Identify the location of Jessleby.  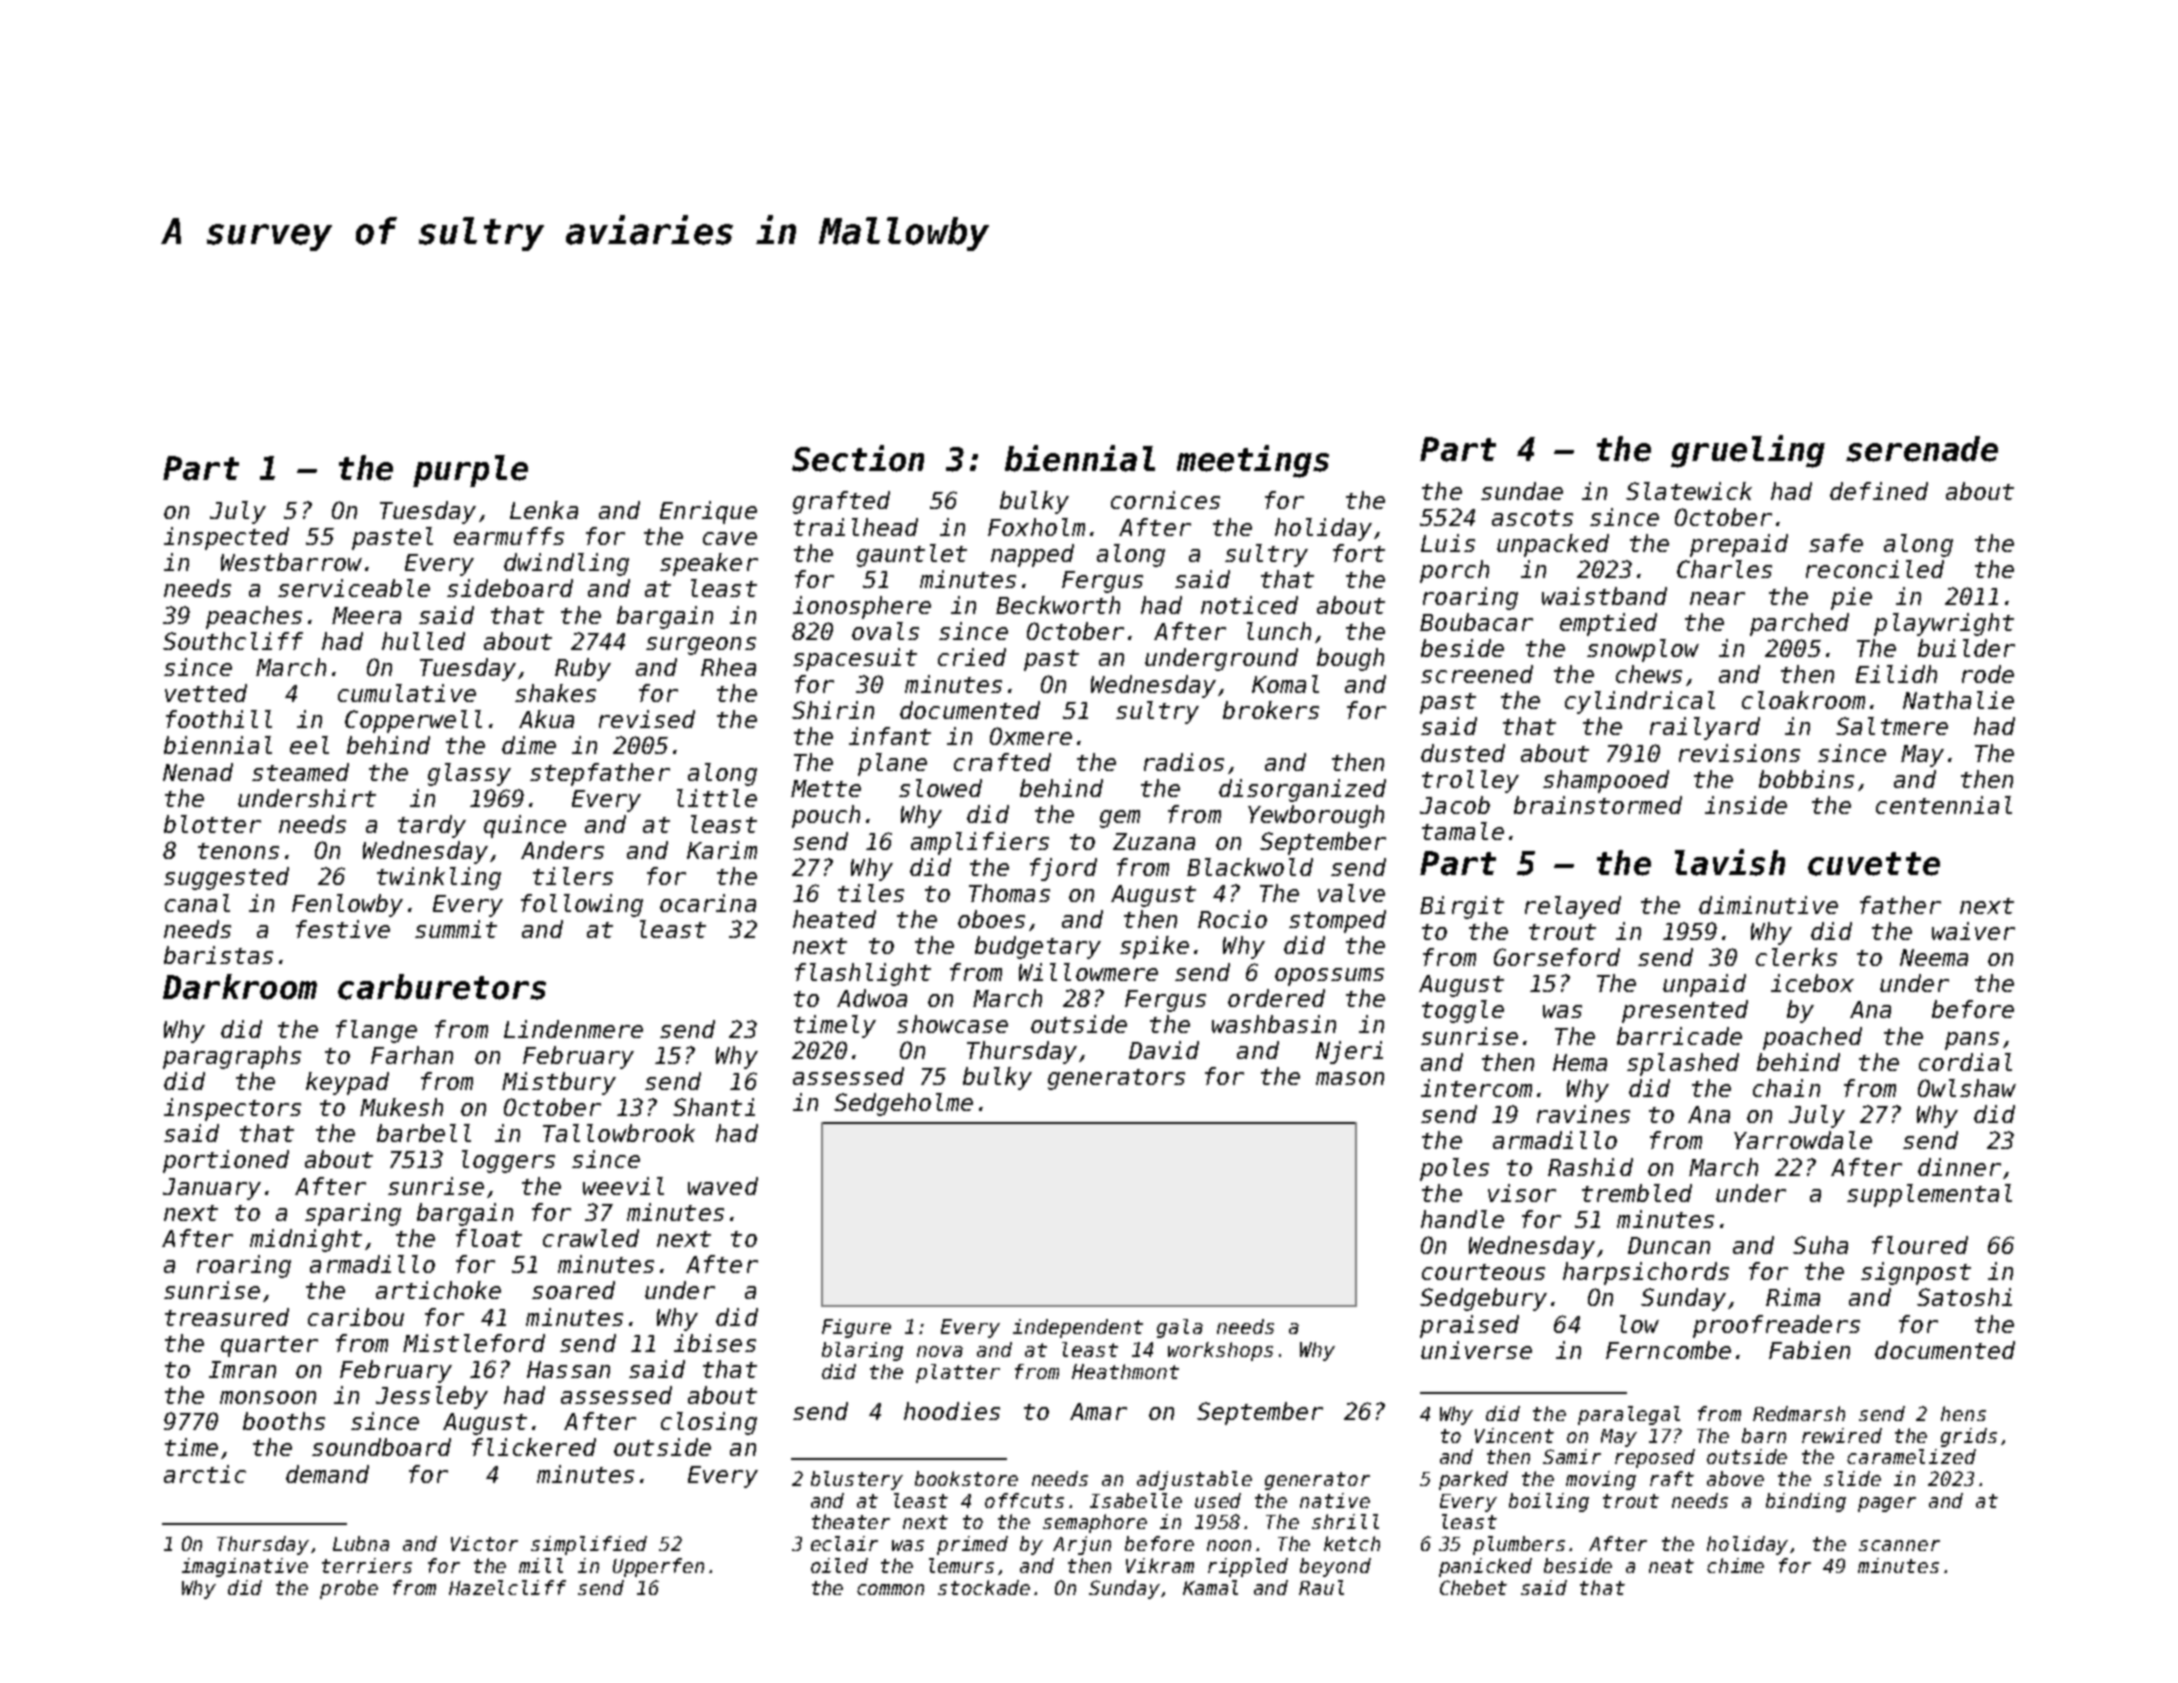
(432, 1397).
